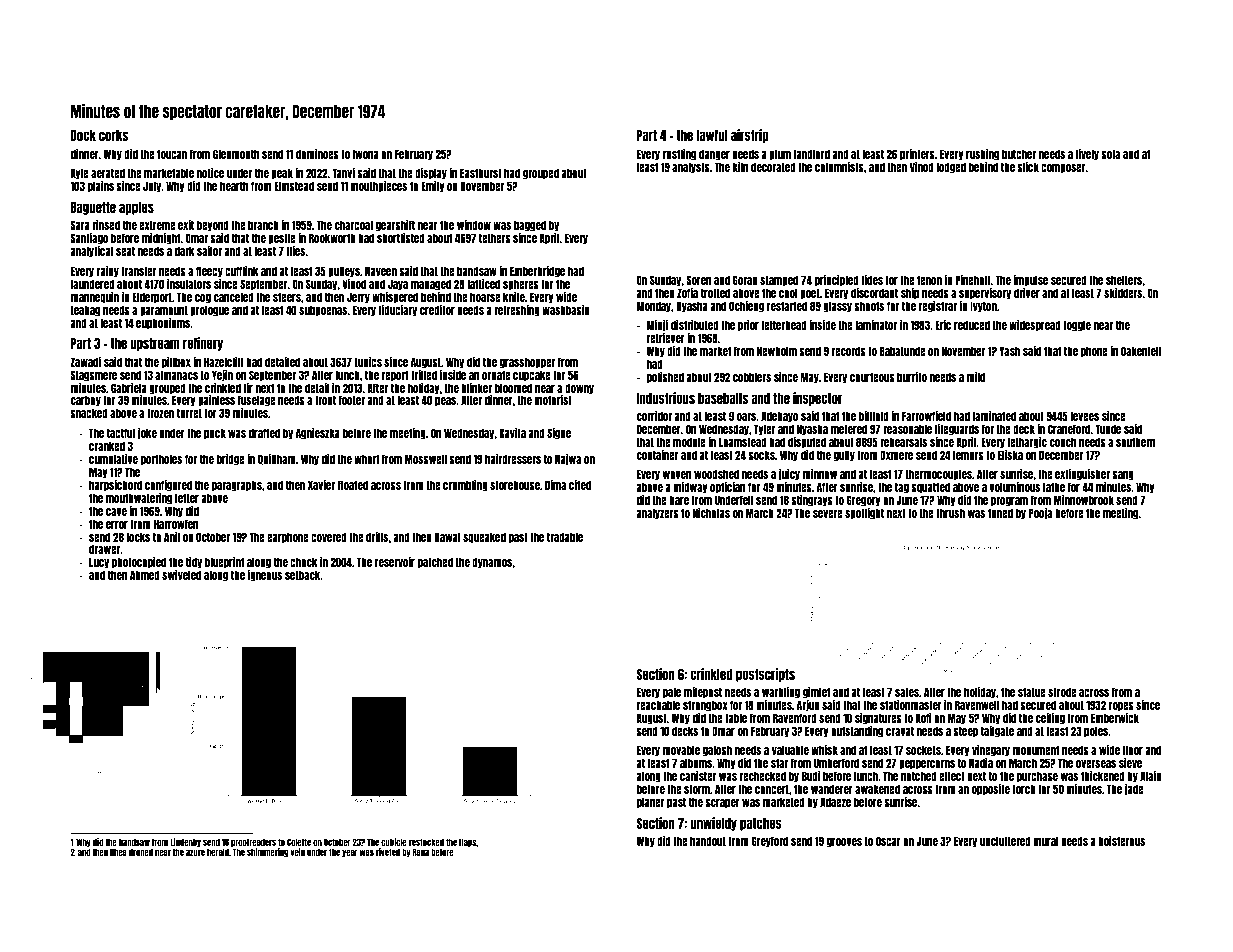  Describe the element at coordinates (161, 460) in the screenshot. I see `portholes` at that location.
